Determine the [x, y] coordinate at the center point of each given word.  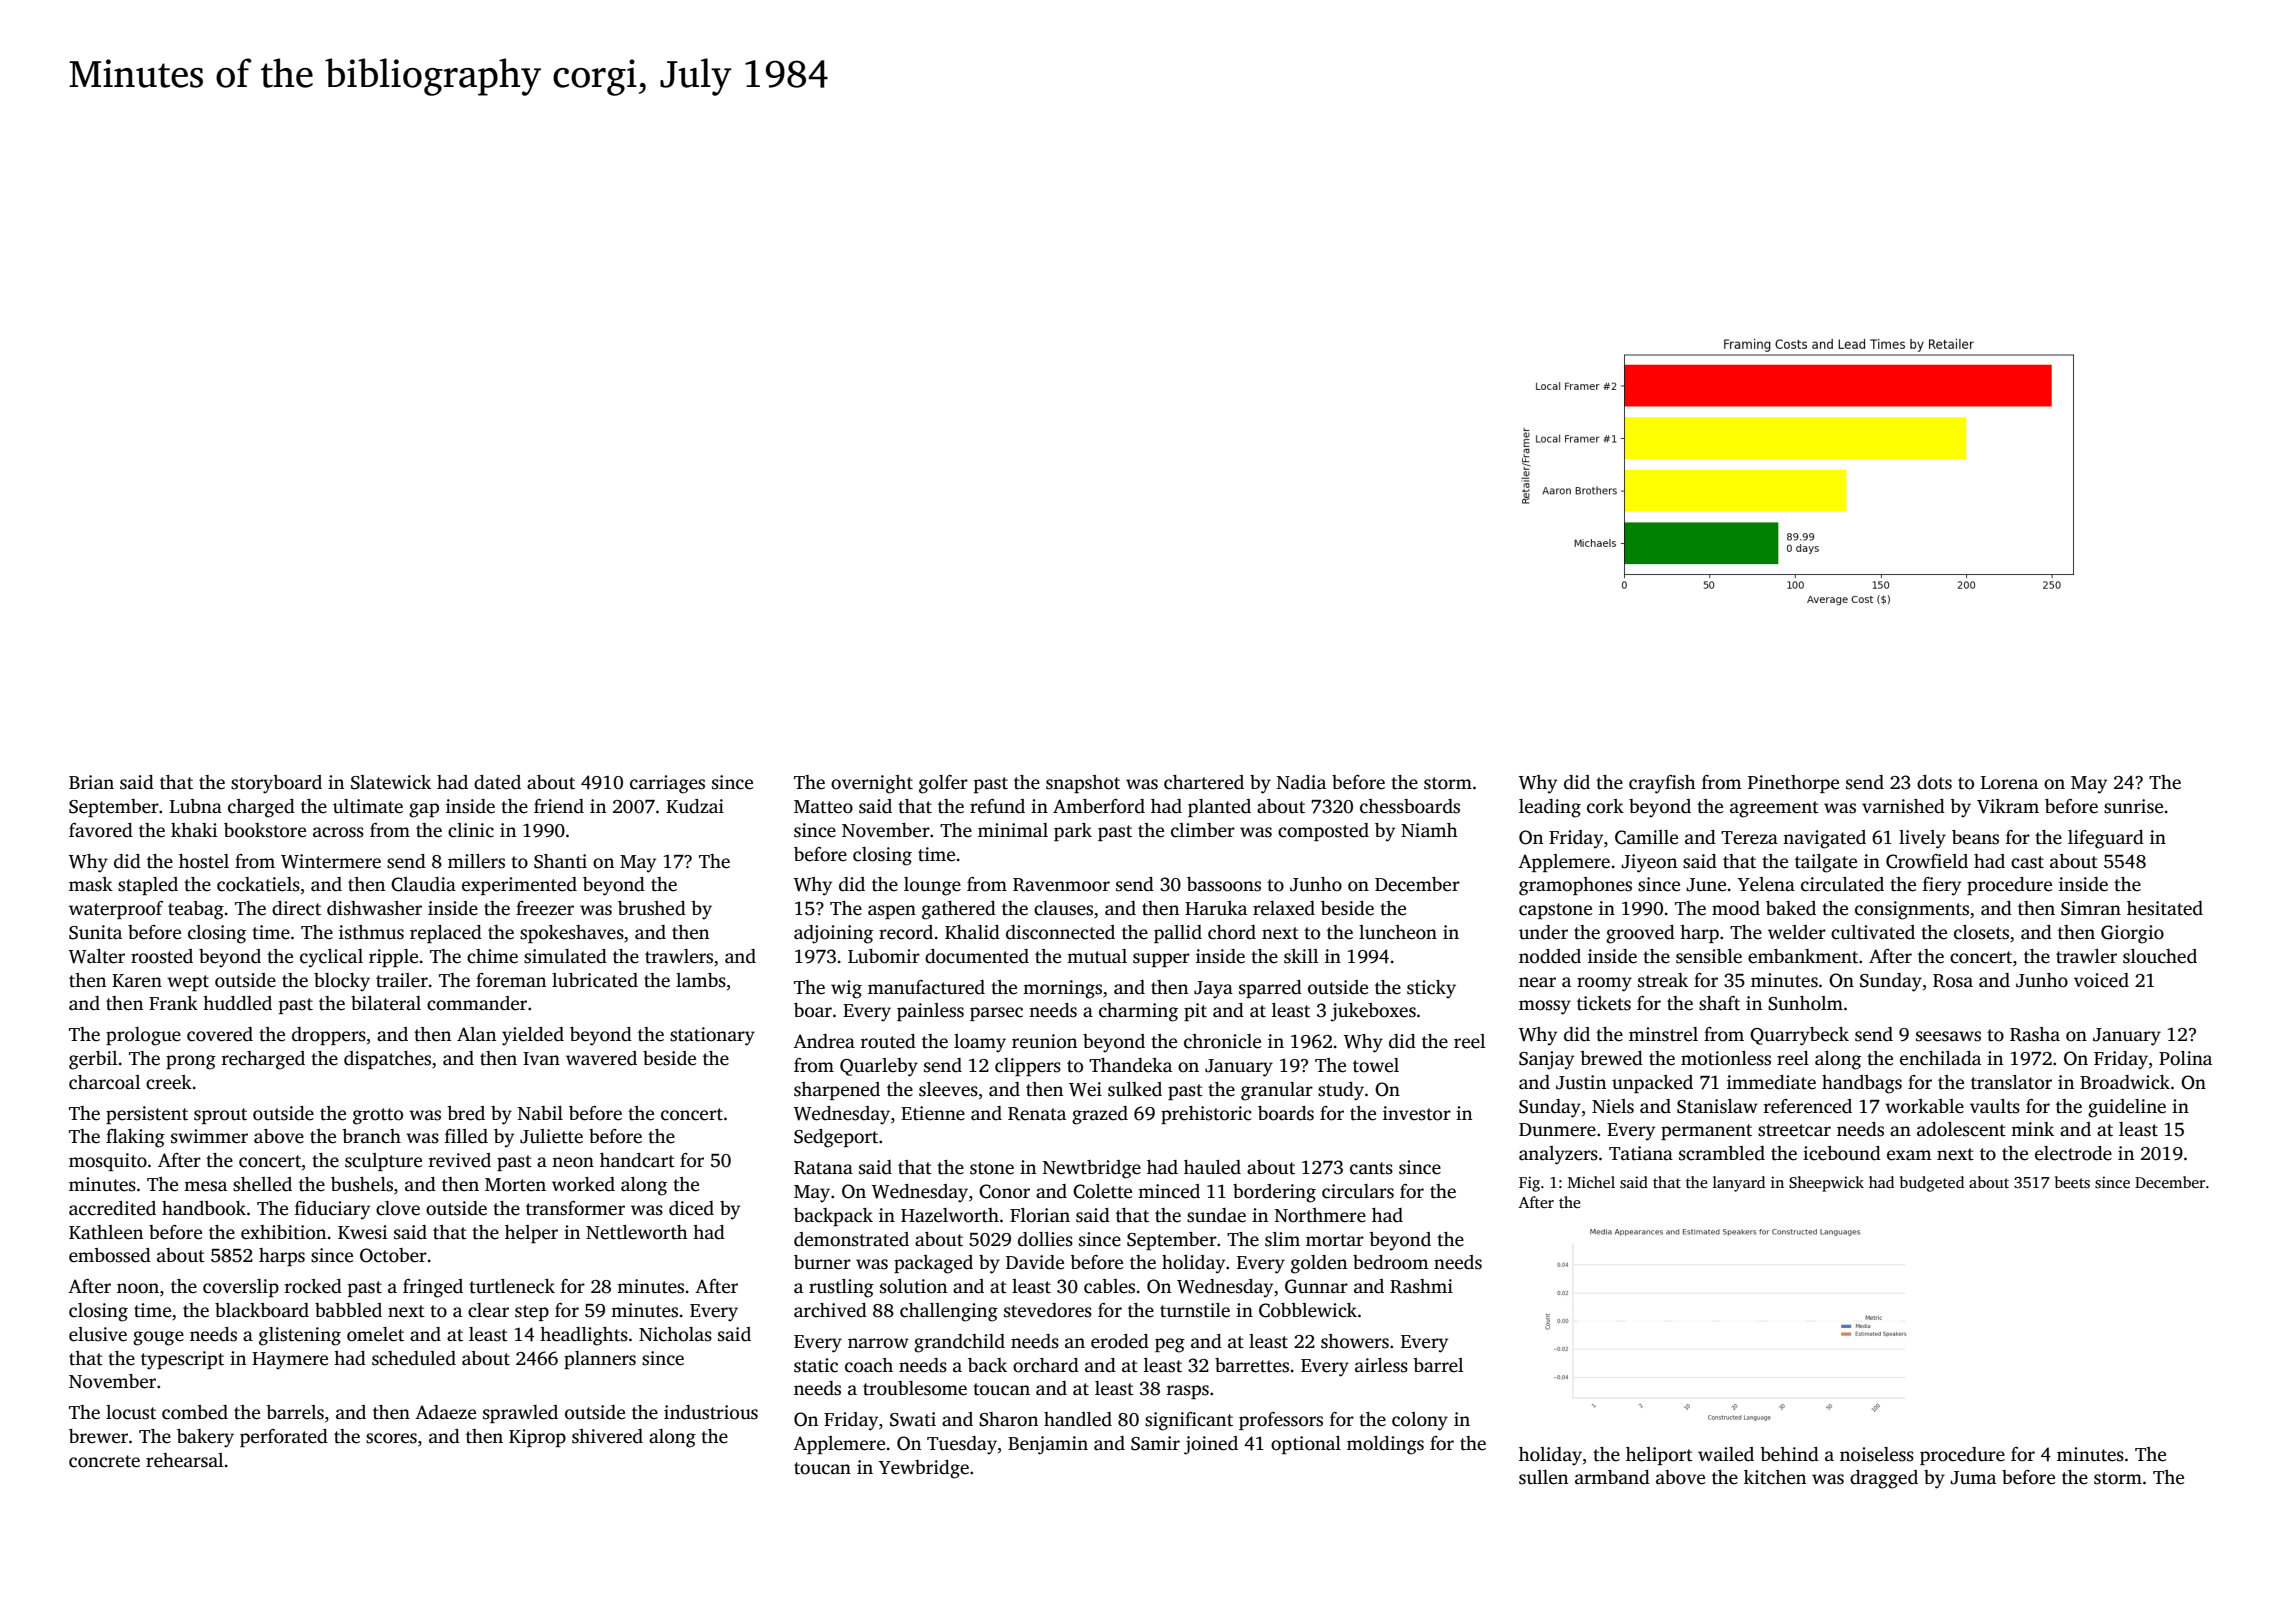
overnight [872, 784]
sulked [1135, 1089]
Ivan [541, 1059]
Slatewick [391, 782]
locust [131, 1412]
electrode [2073, 1153]
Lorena [2009, 783]
